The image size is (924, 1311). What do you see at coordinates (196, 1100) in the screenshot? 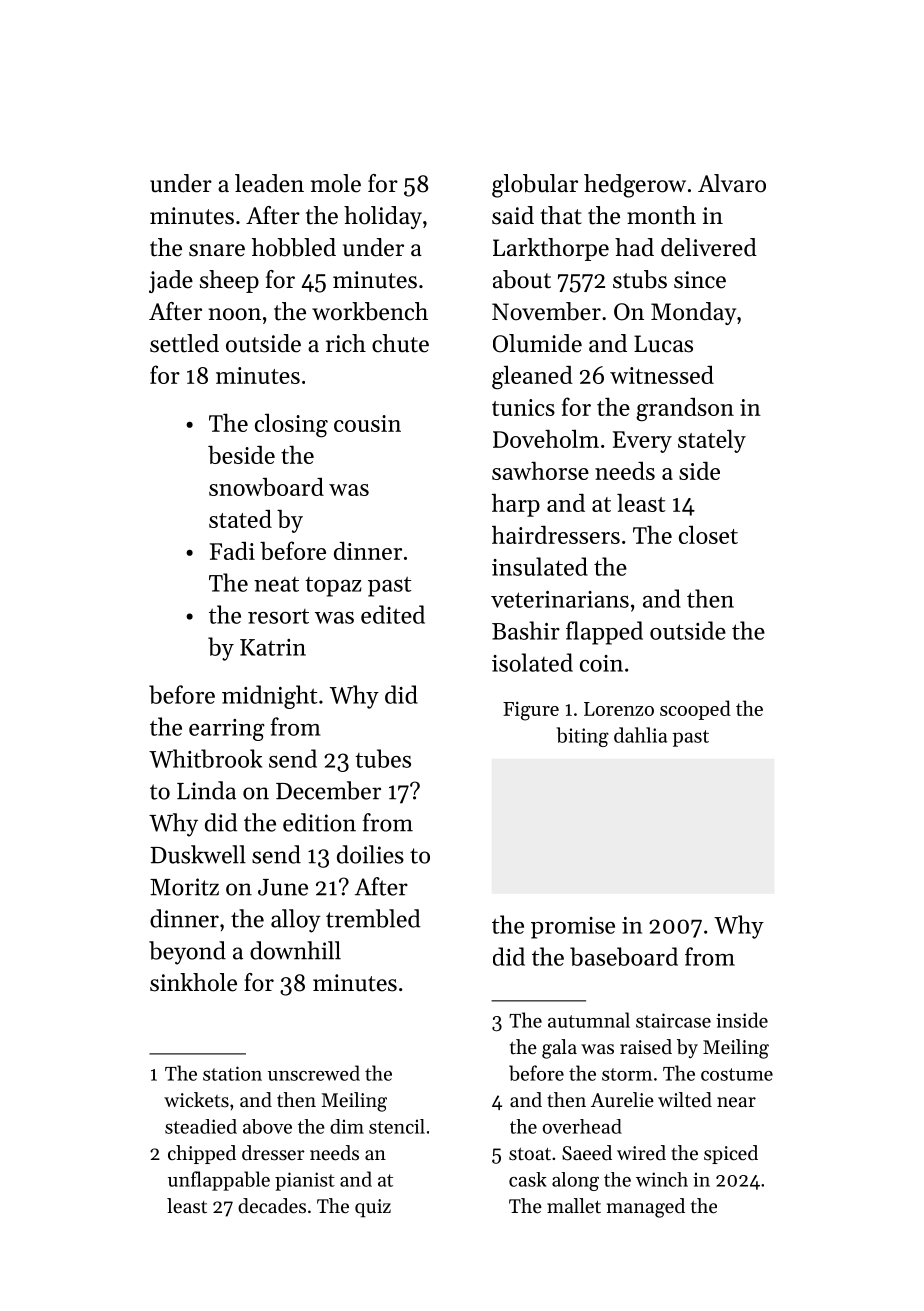
I see `wickets` at bounding box center [196, 1100].
